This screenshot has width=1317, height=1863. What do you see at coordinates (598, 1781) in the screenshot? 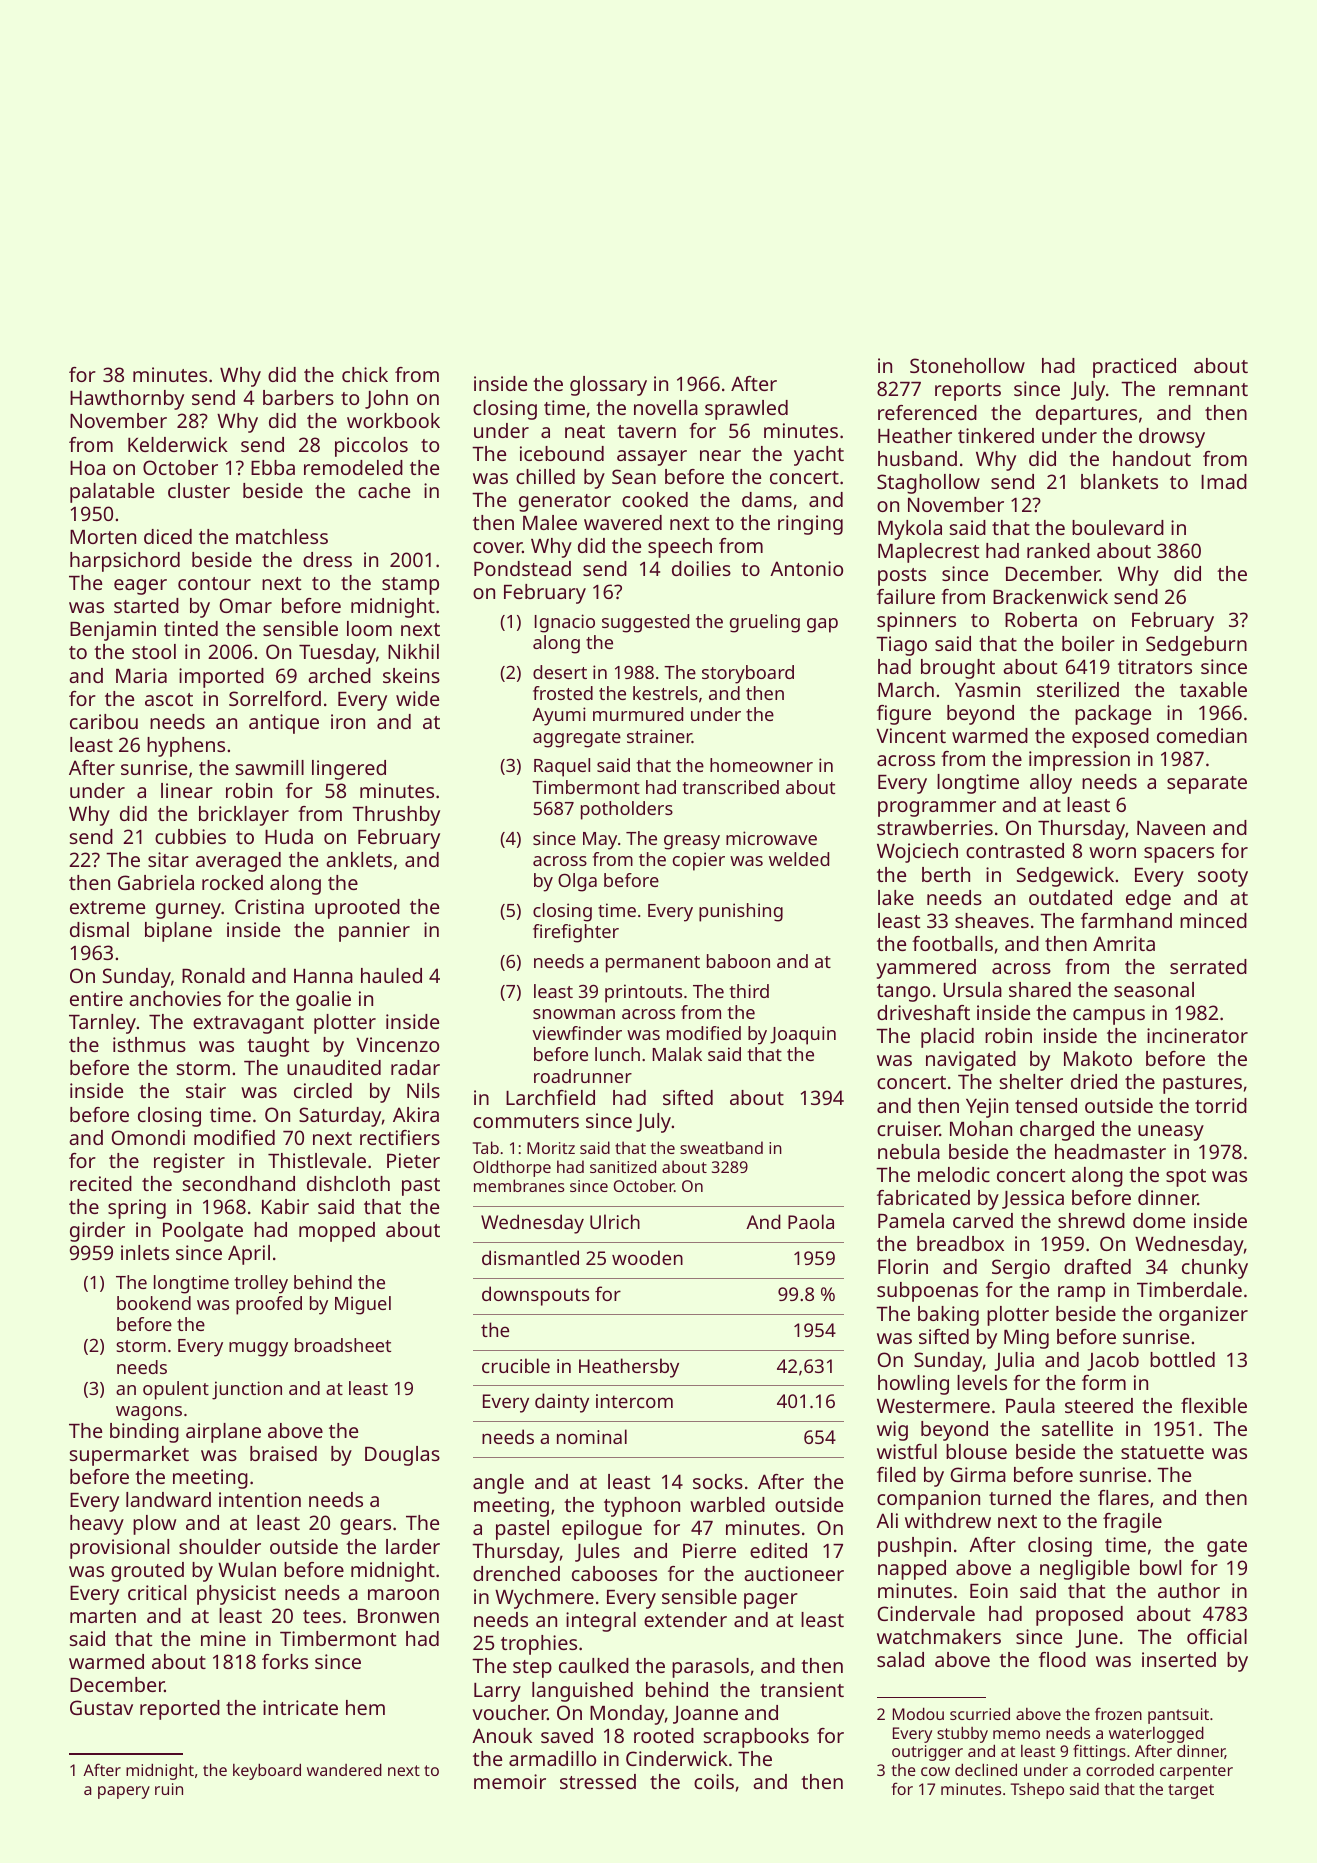
I see `stressed` at bounding box center [598, 1781].
